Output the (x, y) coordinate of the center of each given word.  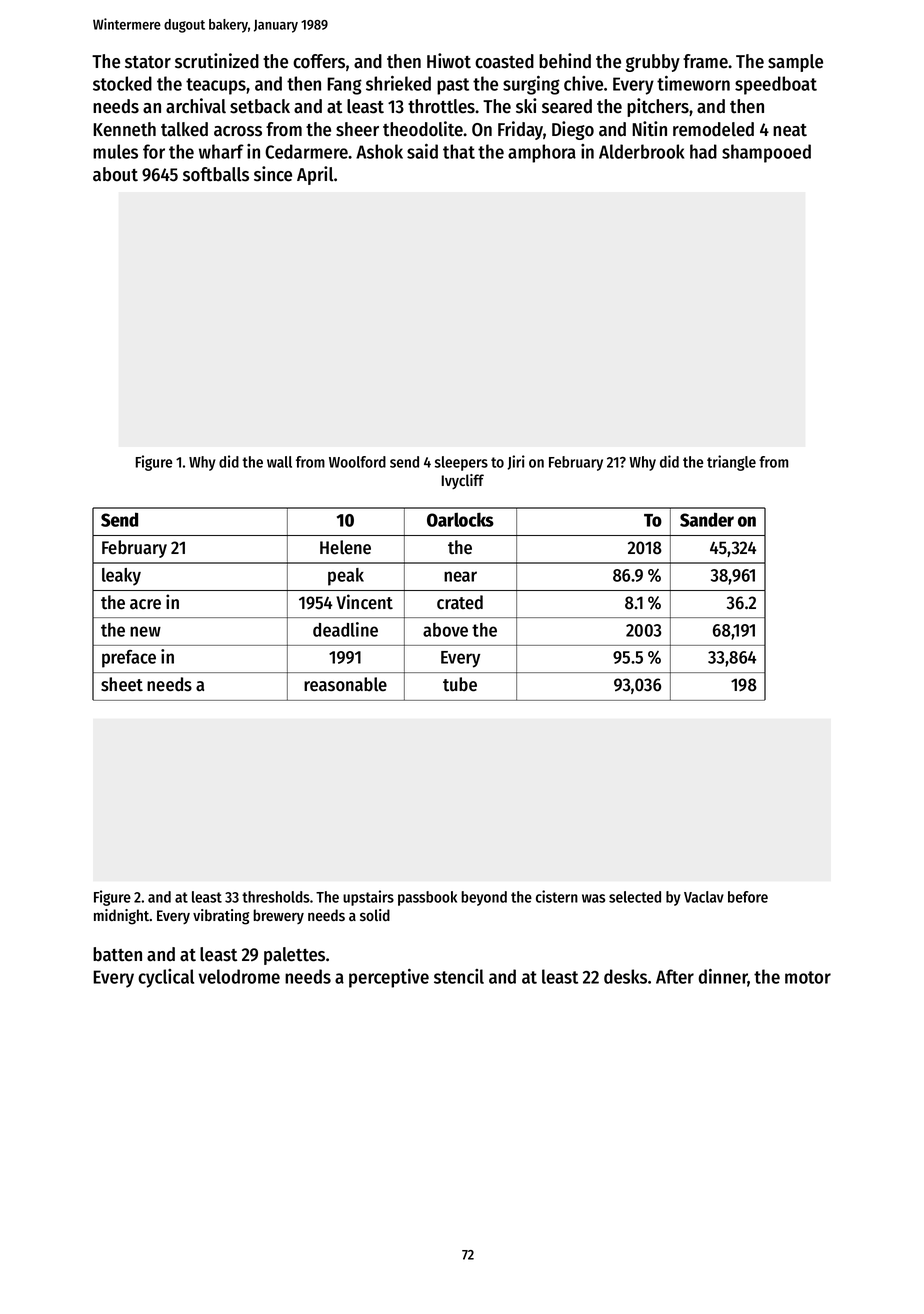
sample (795, 63)
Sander (707, 519)
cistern (557, 896)
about (115, 174)
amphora (542, 153)
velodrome (239, 976)
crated (460, 602)
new (145, 631)
